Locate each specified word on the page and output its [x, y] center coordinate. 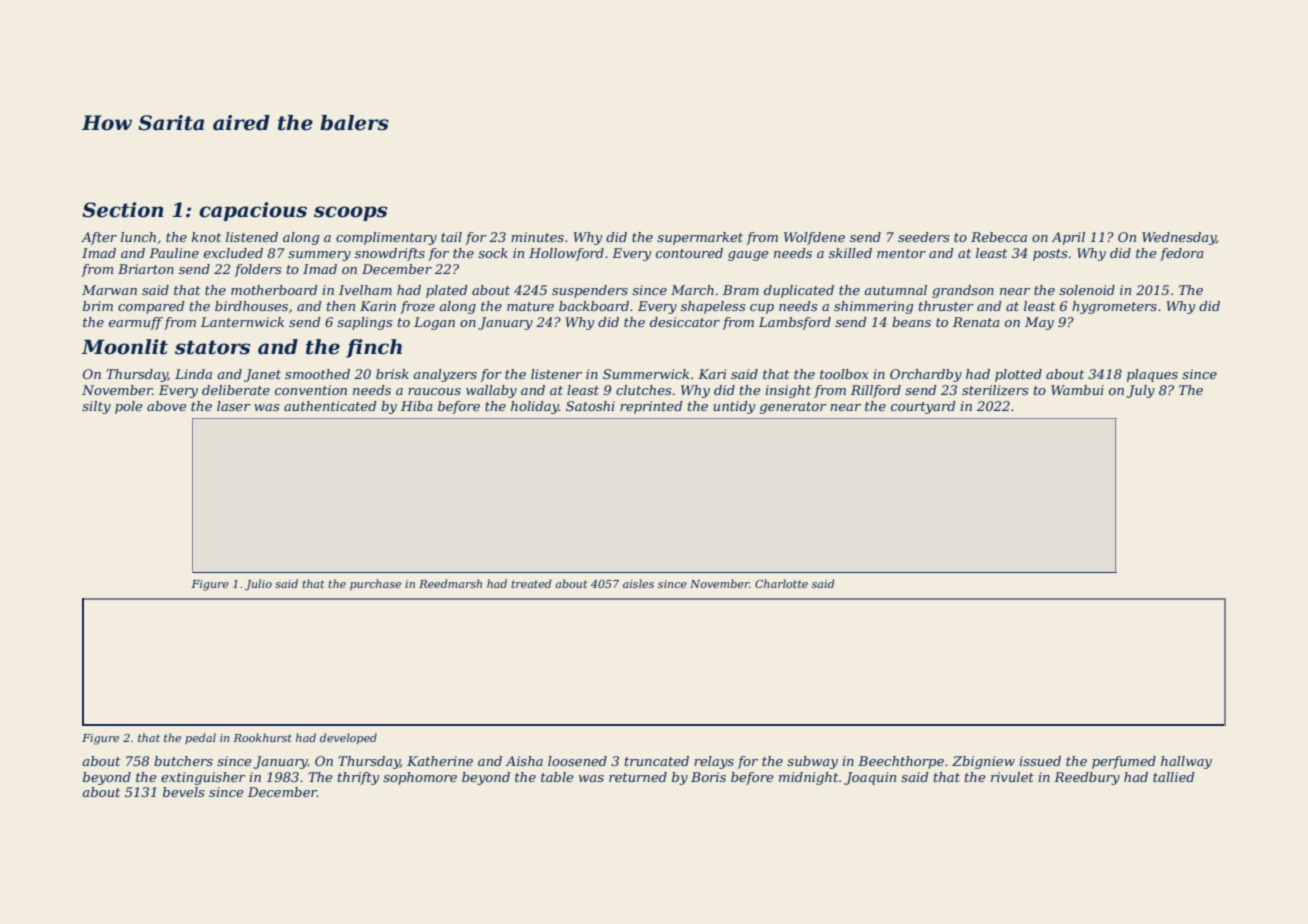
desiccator [685, 322]
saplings [364, 323]
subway [812, 762]
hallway [1186, 762]
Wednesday [1179, 238]
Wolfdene [814, 238]
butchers [183, 761]
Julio [258, 585]
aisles [638, 583]
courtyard [923, 407]
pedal [200, 738]
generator [793, 408]
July [1141, 391]
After [99, 238]
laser [234, 406]
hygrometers [1114, 307]
